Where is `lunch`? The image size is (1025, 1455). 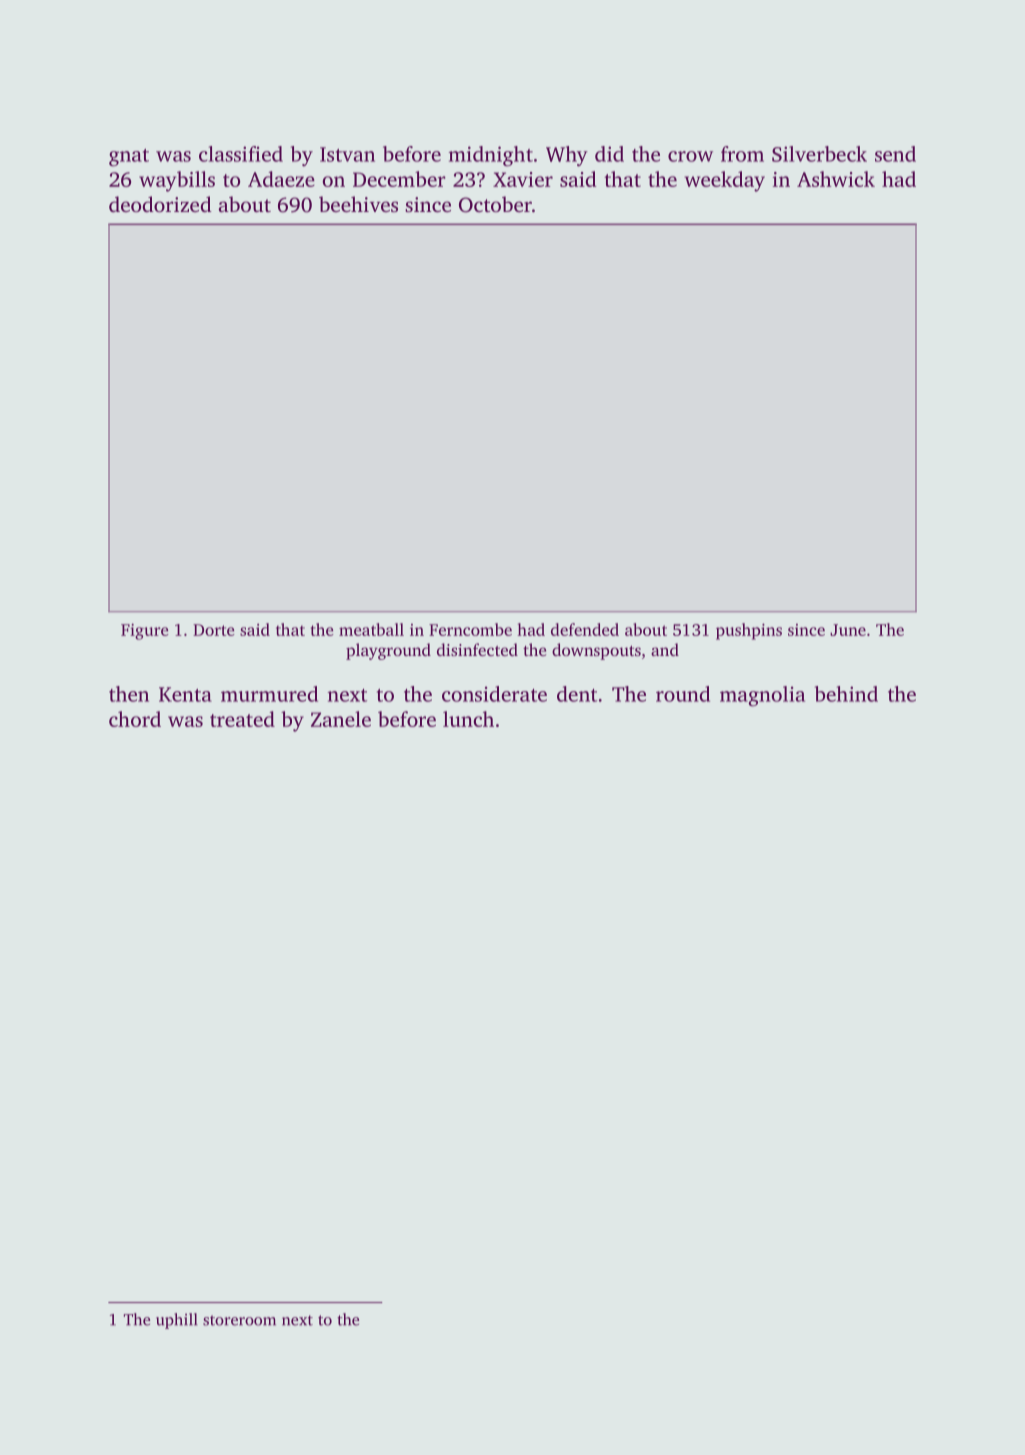 lunch is located at coordinates (468, 719).
